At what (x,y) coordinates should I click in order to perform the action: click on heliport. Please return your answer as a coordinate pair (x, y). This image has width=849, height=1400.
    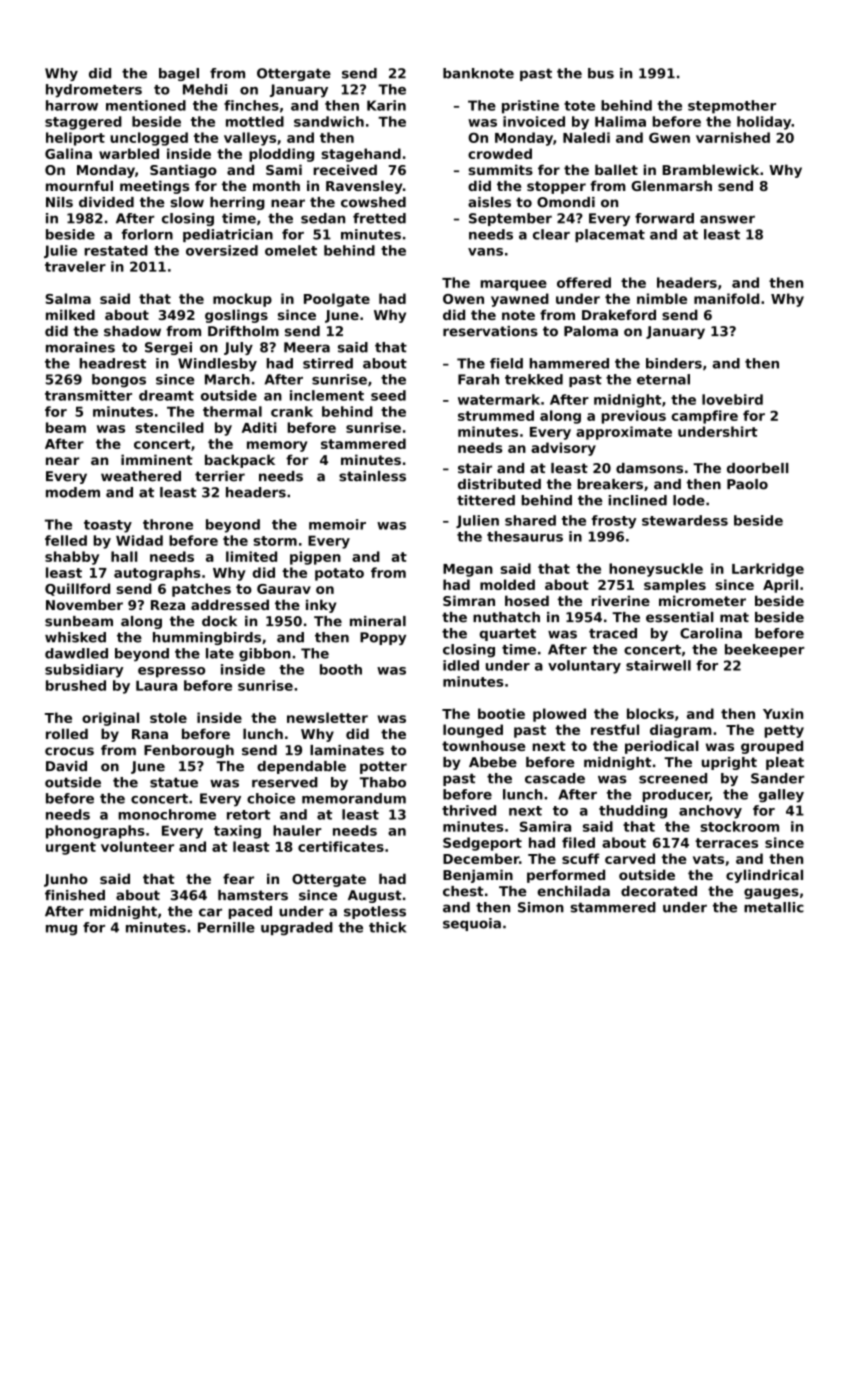
    Looking at the image, I should click on (75, 139).
